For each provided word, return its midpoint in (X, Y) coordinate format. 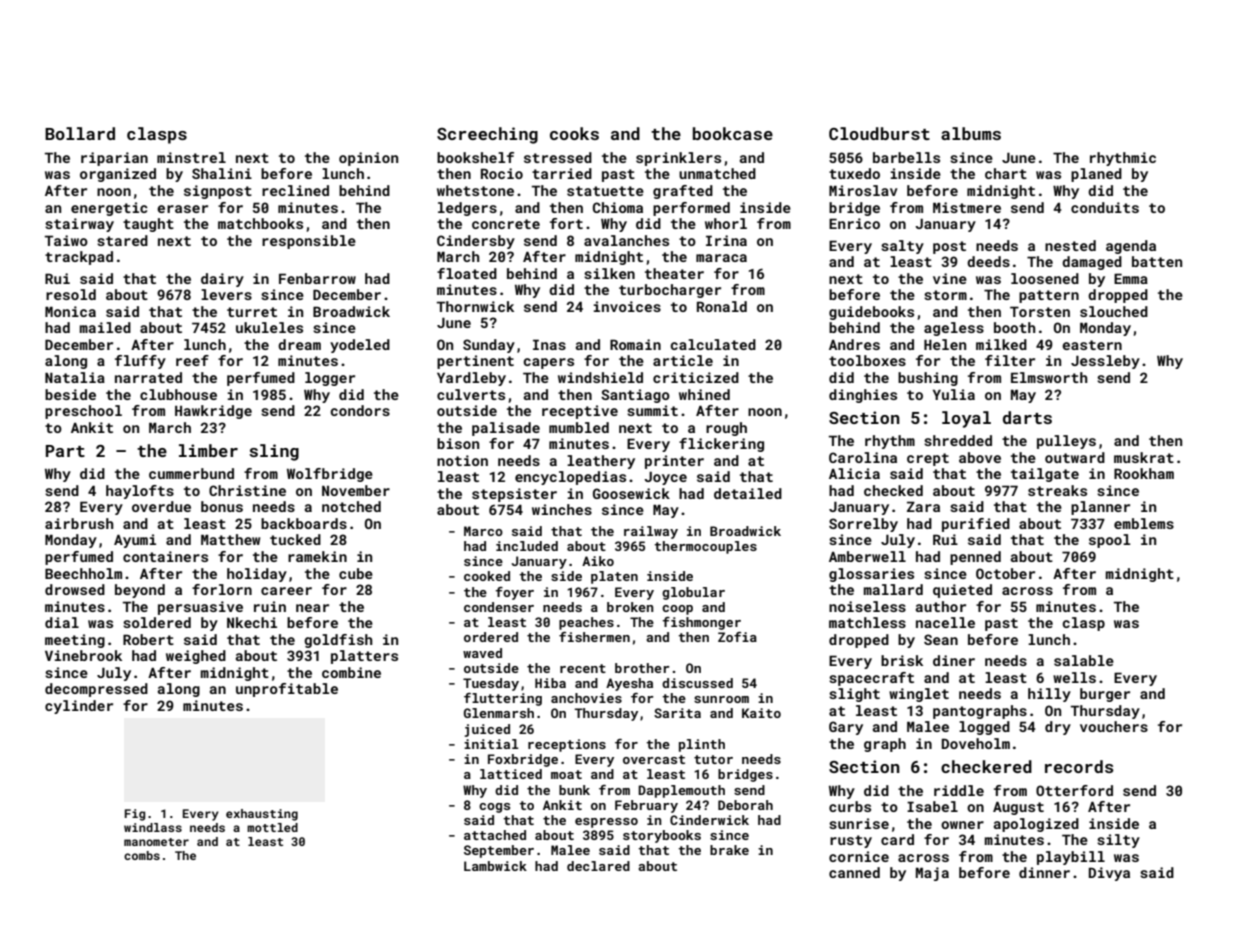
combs (142, 855)
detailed (748, 493)
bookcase (733, 133)
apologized (1036, 825)
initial (491, 744)
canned (854, 872)
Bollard (80, 133)
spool (1110, 541)
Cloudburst (879, 133)
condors (360, 410)
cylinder (79, 707)
